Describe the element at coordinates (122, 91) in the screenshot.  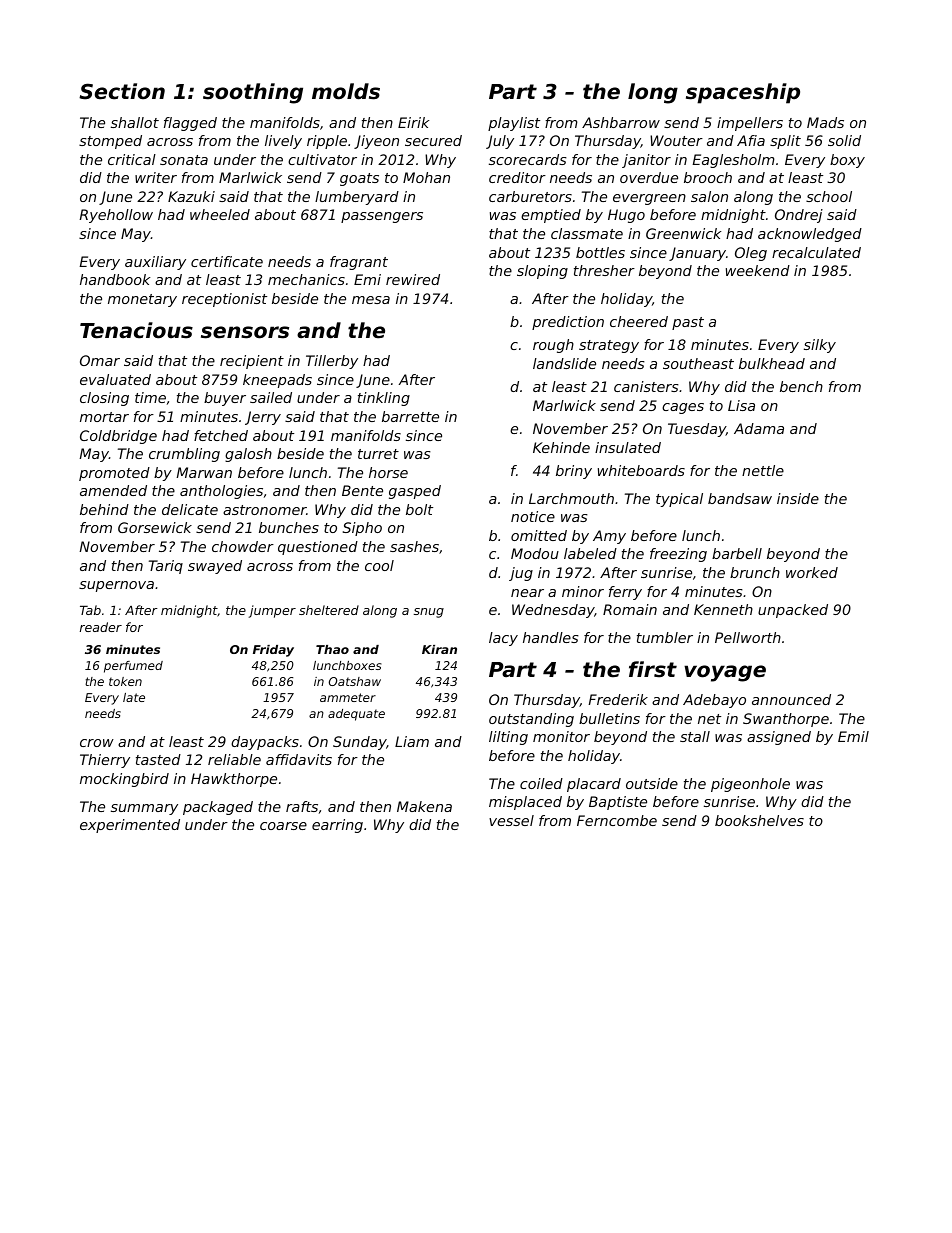
I see `Section` at that location.
